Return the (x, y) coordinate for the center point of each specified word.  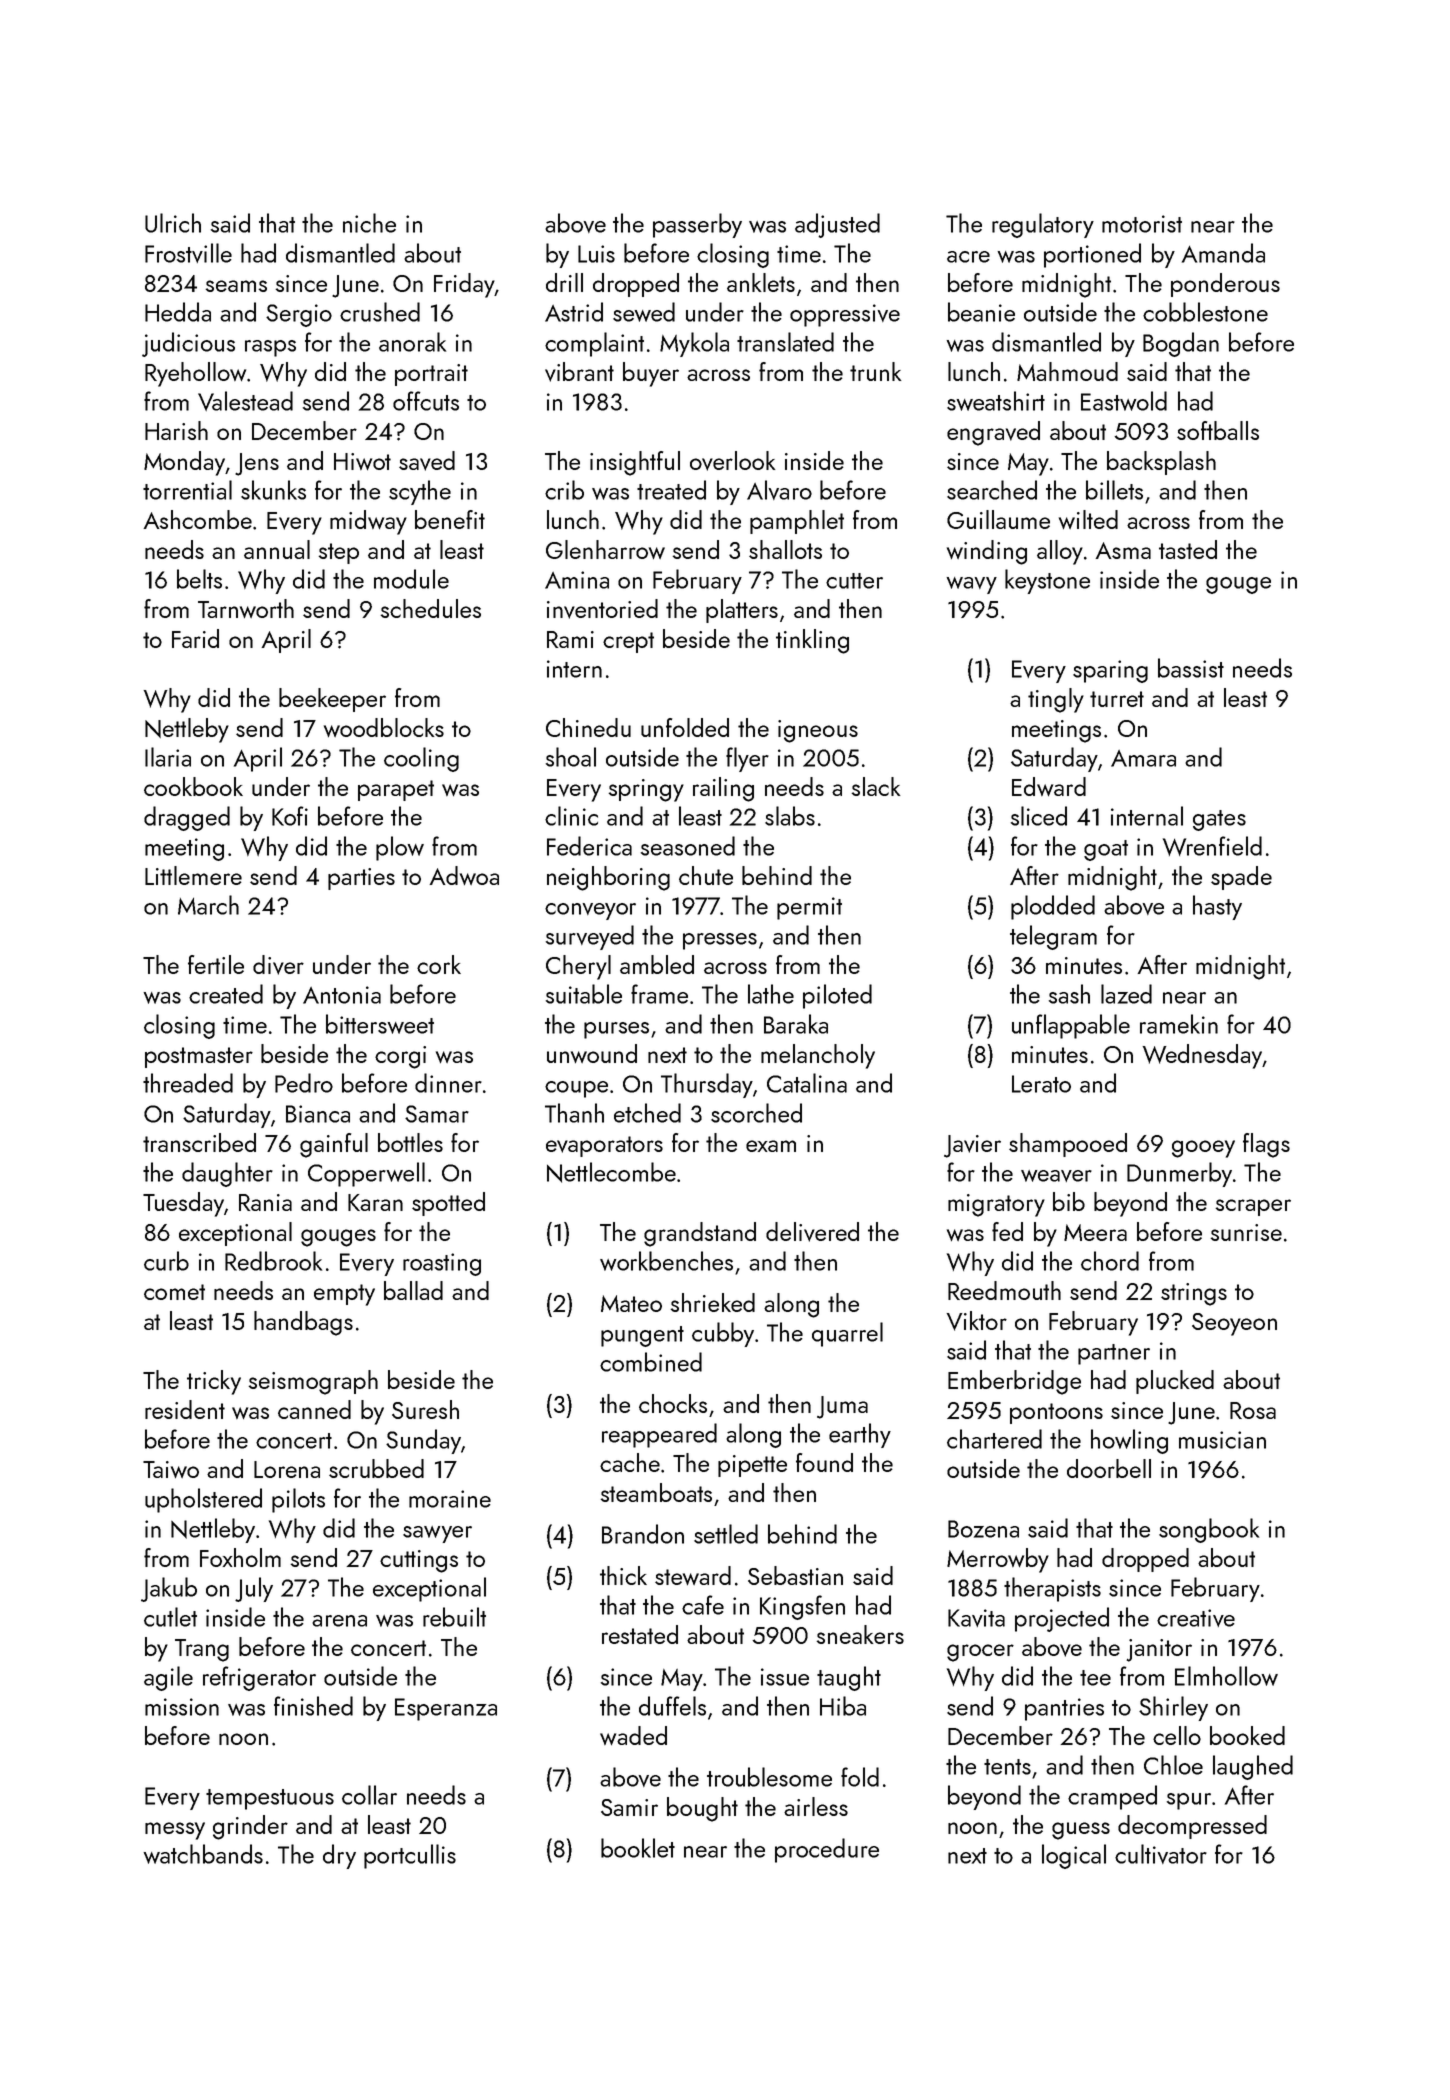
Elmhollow (1226, 1676)
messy (175, 1831)
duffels (672, 1706)
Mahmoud (1067, 371)
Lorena (287, 1469)
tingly (1056, 700)
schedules (431, 608)
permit (809, 908)
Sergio (299, 315)
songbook (1209, 1530)
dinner (448, 1083)
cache (630, 1462)
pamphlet (797, 522)
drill (564, 282)
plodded (1053, 907)
